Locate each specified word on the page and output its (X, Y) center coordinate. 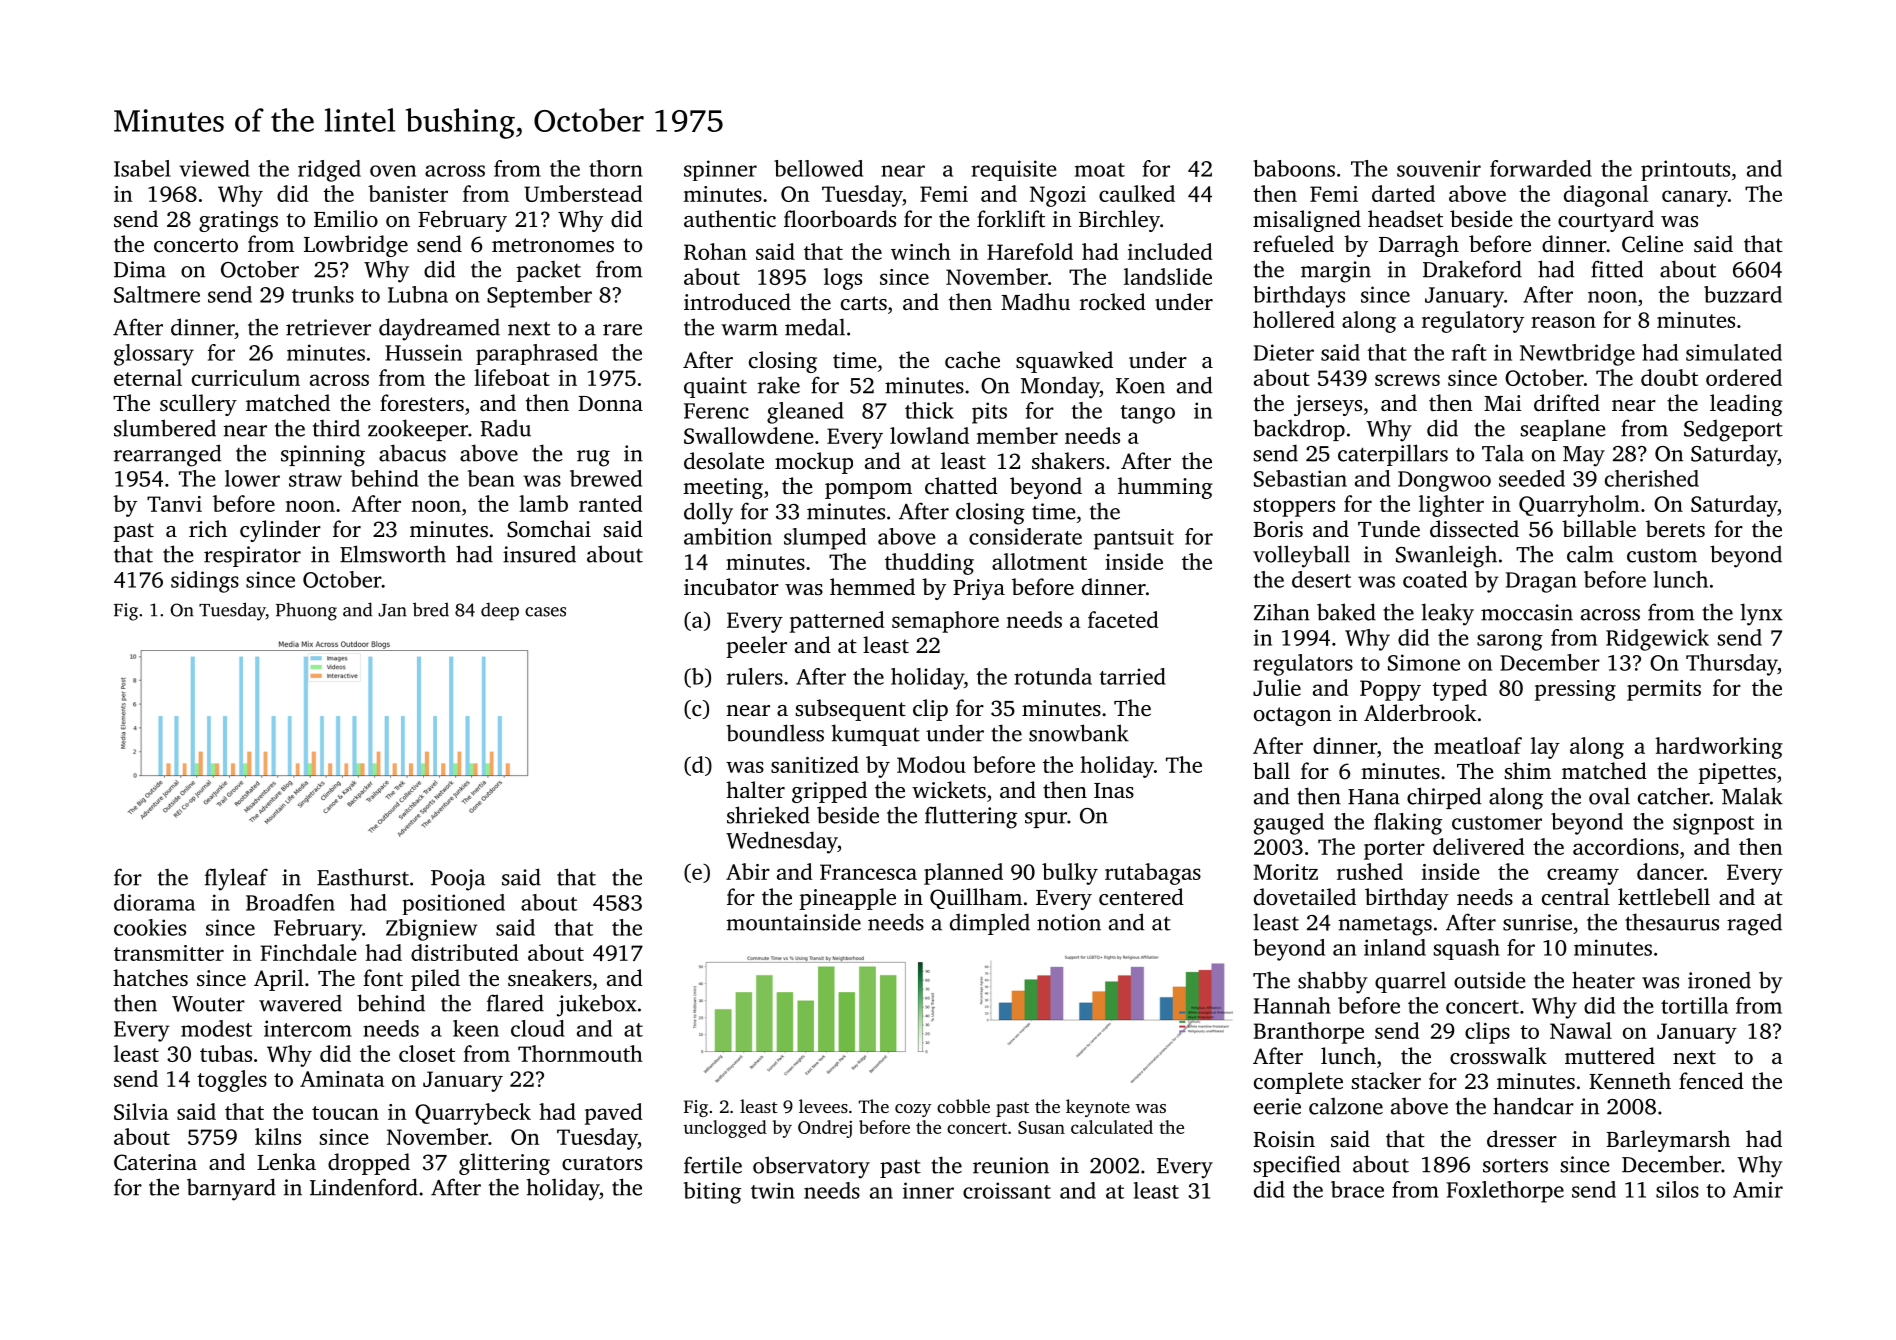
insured (539, 554)
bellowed (818, 168)
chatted (961, 486)
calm (1590, 554)
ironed (1719, 980)
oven (393, 171)
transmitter (169, 953)
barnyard (231, 1189)
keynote (1098, 1108)
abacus (412, 453)
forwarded (1541, 168)
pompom (868, 491)
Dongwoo (1444, 481)
